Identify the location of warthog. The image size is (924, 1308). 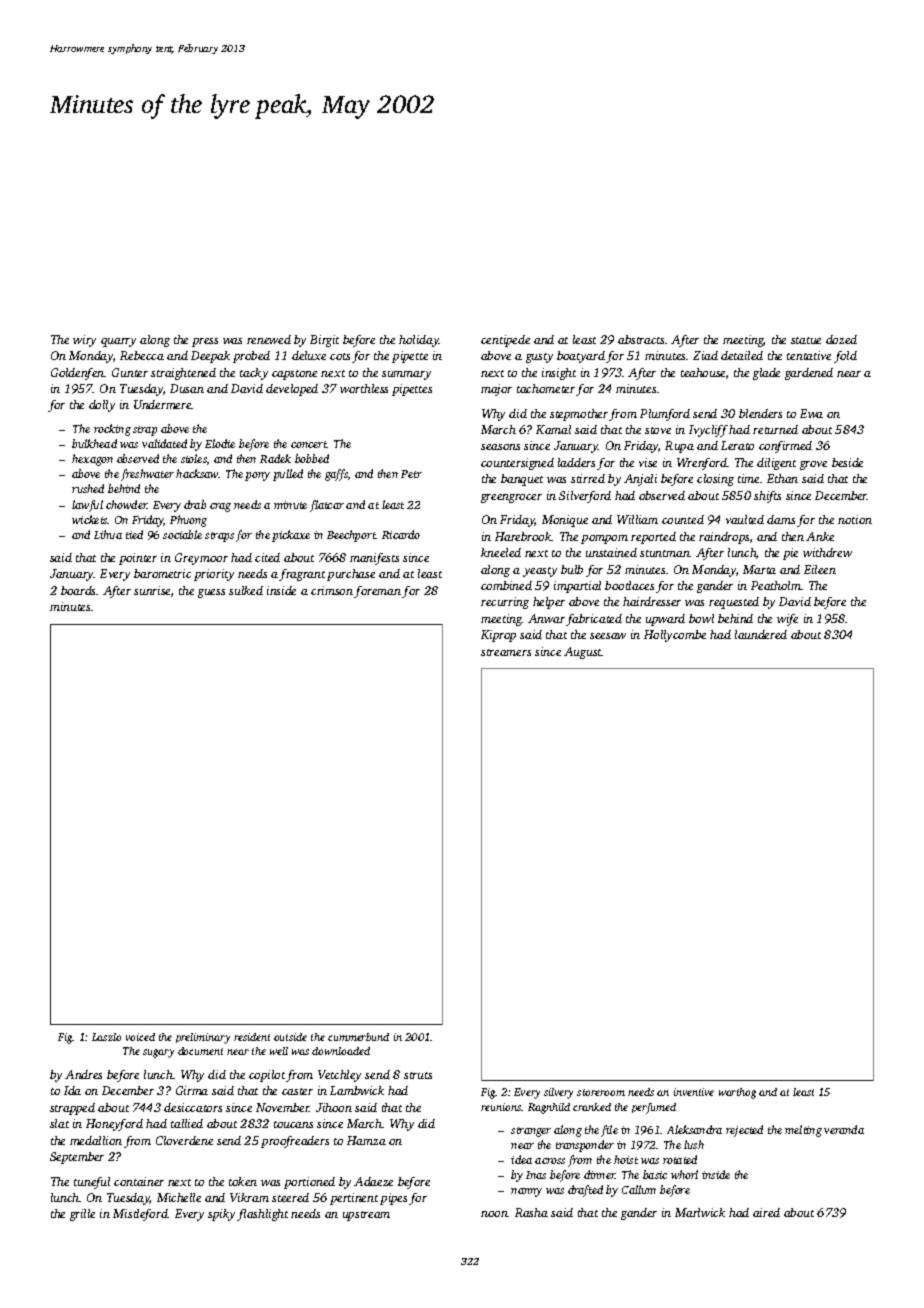
(737, 1093).
